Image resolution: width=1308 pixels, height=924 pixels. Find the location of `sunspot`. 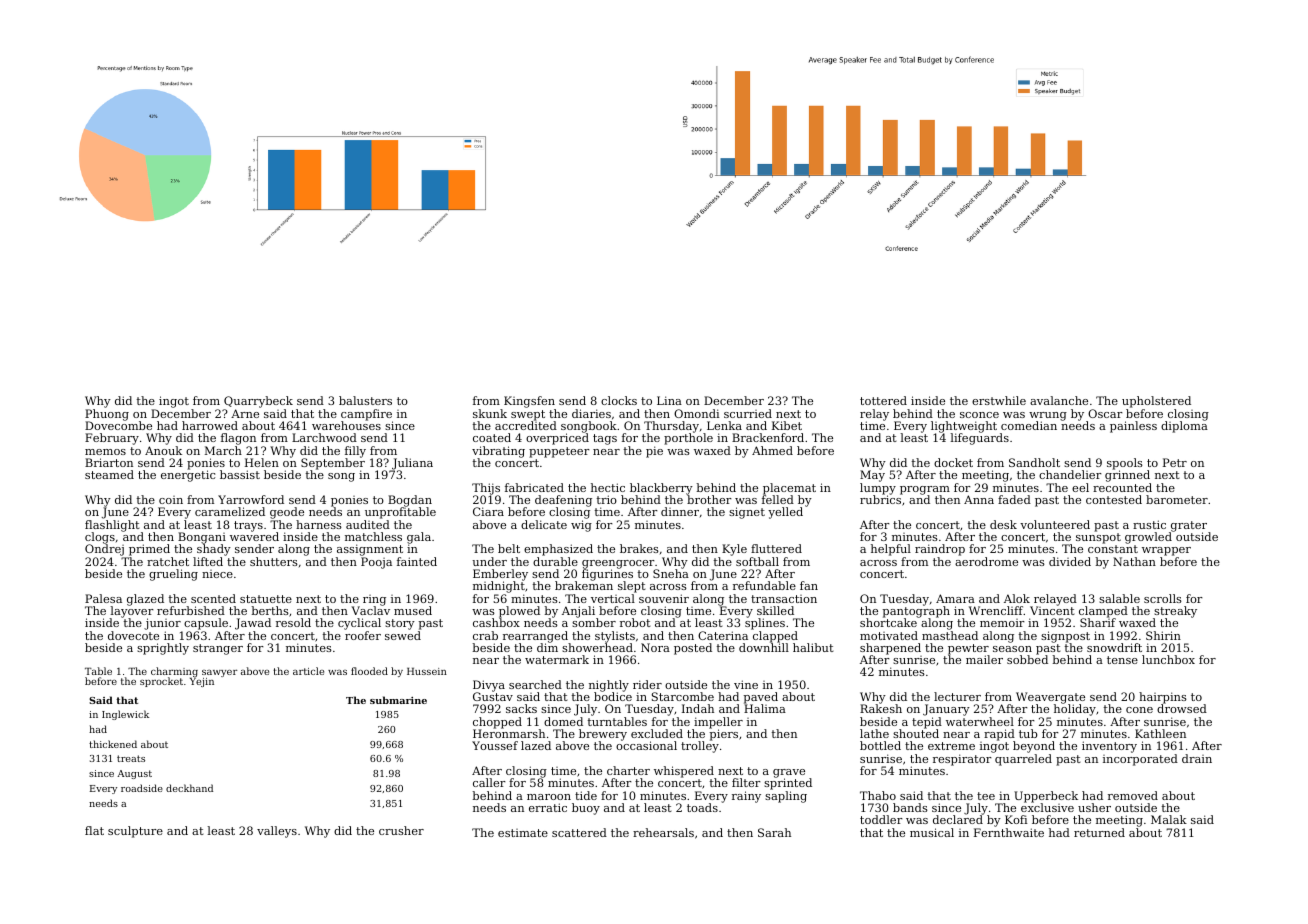

sunspot is located at coordinates (1098, 538).
